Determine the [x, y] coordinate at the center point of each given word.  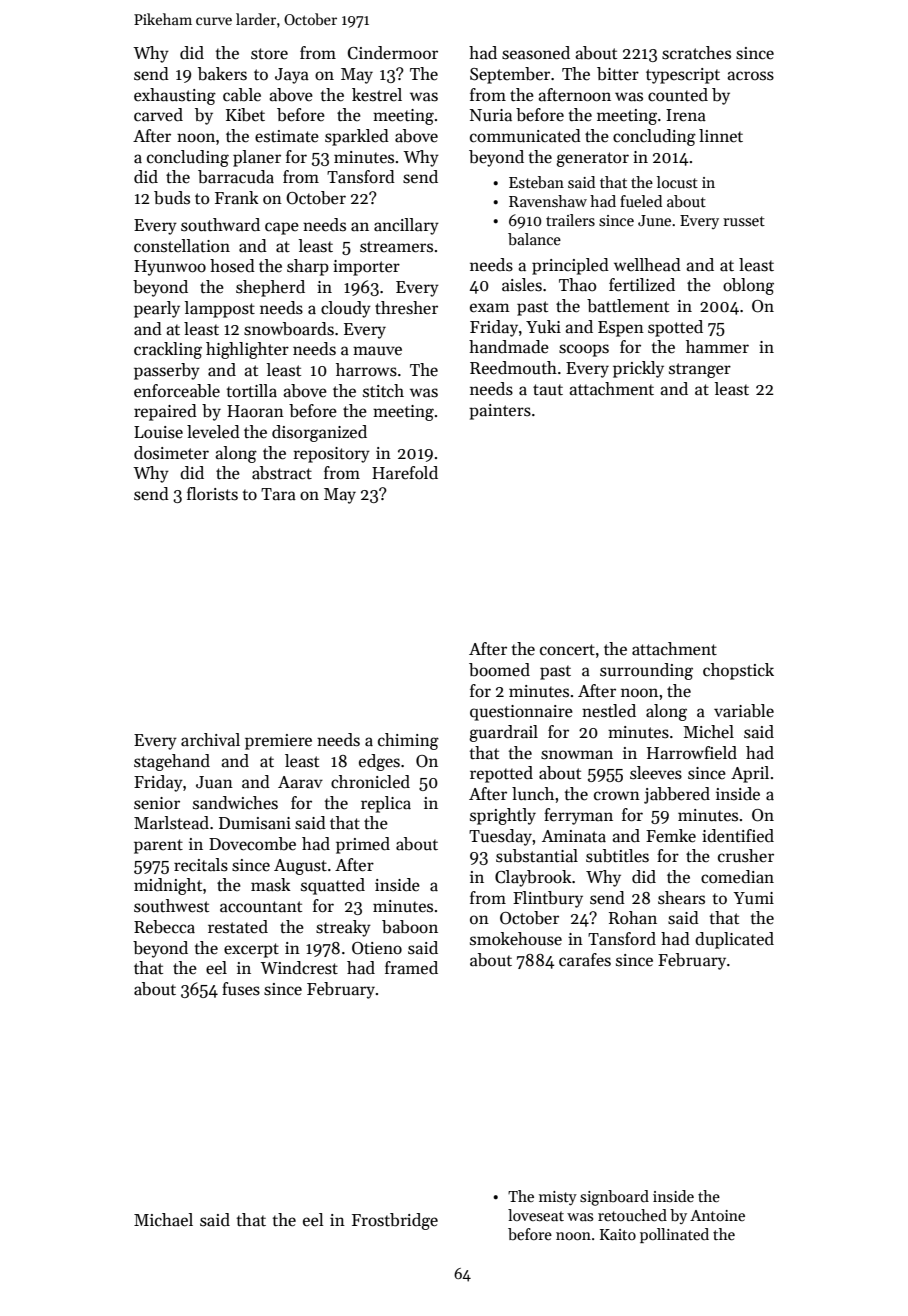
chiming [408, 741]
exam [490, 308]
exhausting [175, 96]
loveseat [536, 1215]
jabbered [677, 795]
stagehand [172, 762]
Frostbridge [395, 1221]
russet [744, 221]
